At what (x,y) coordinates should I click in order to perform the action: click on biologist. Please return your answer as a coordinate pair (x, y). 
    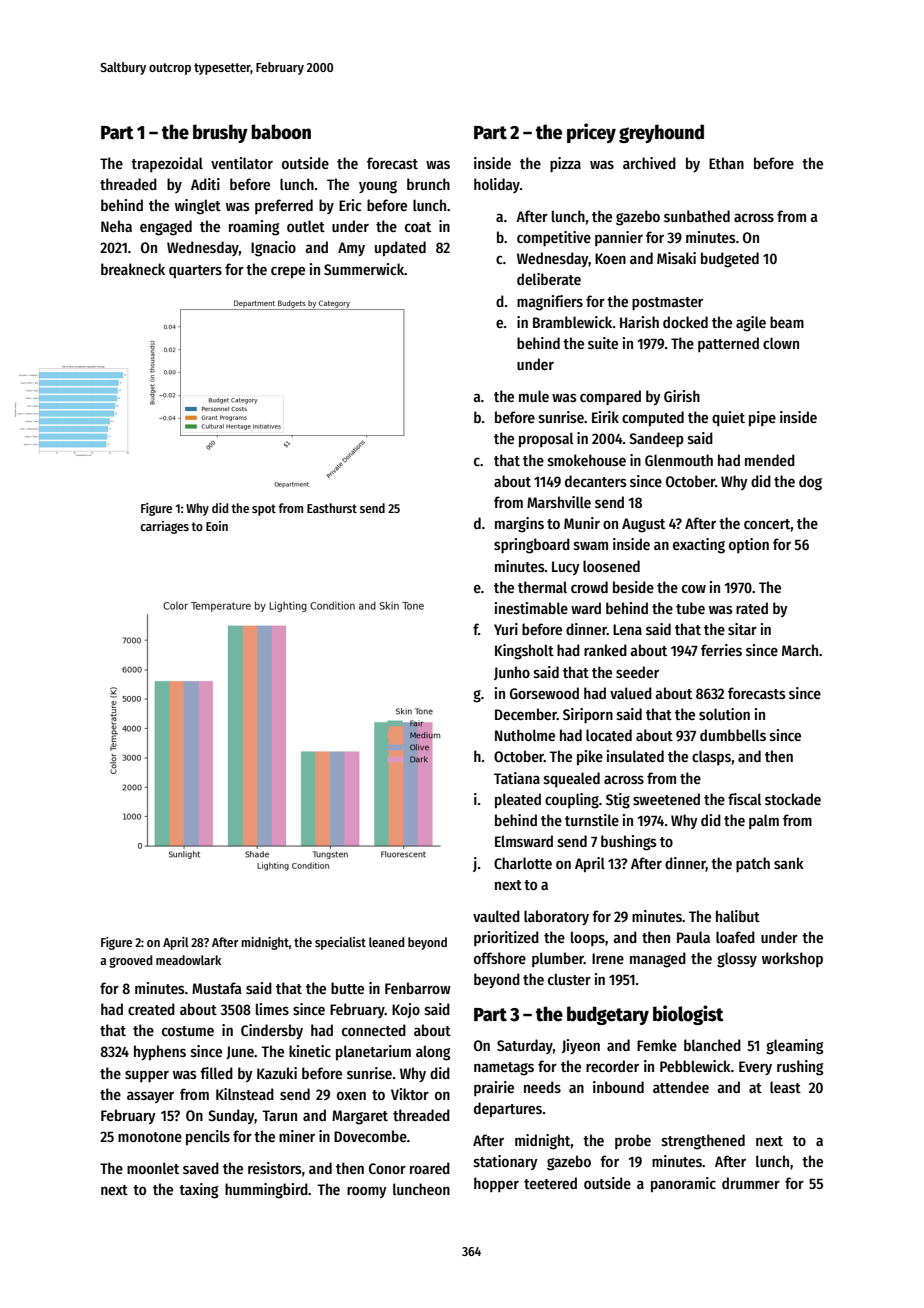
    Looking at the image, I should click on (688, 1015).
